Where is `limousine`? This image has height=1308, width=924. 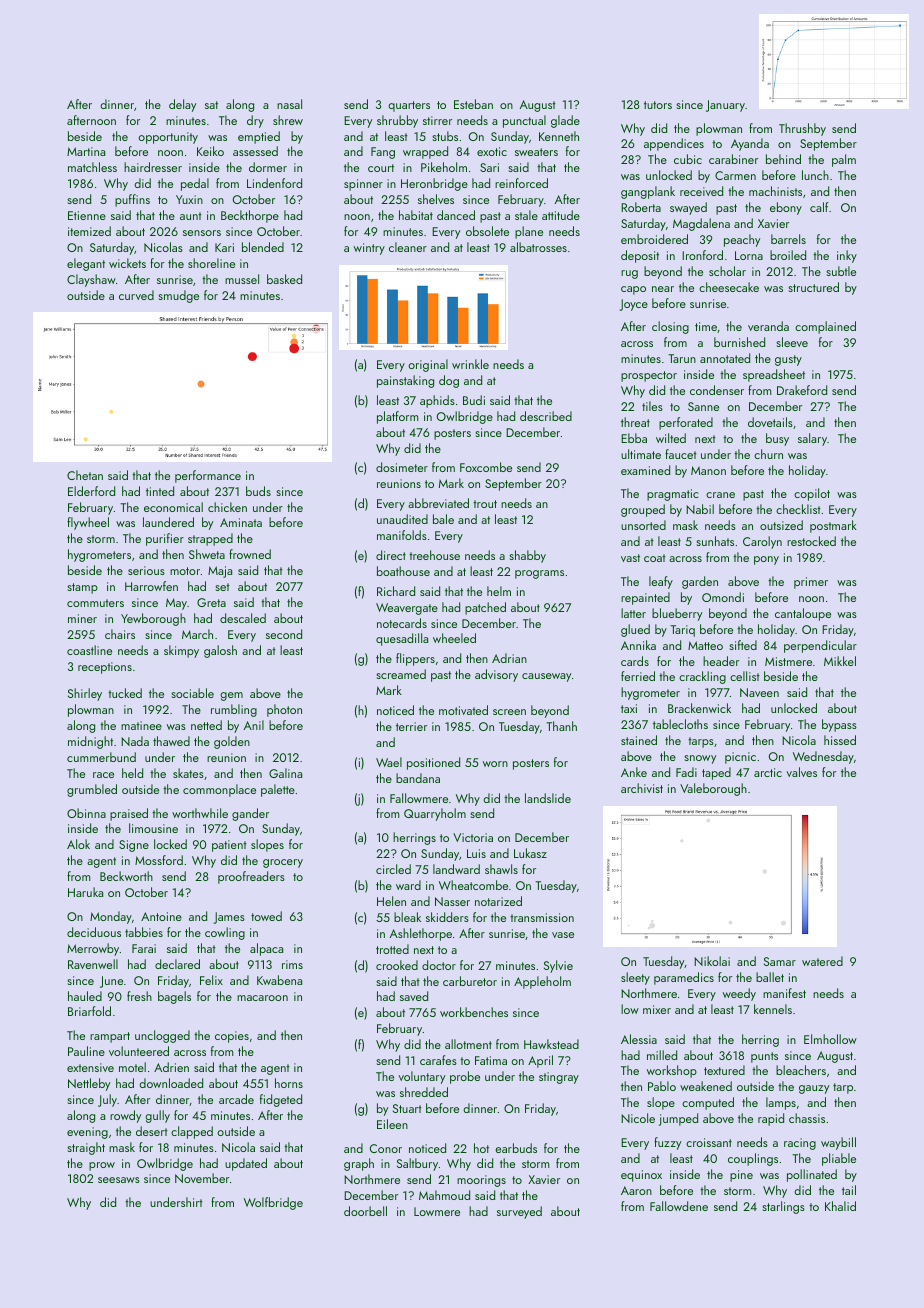
limousine is located at coordinates (153, 828).
